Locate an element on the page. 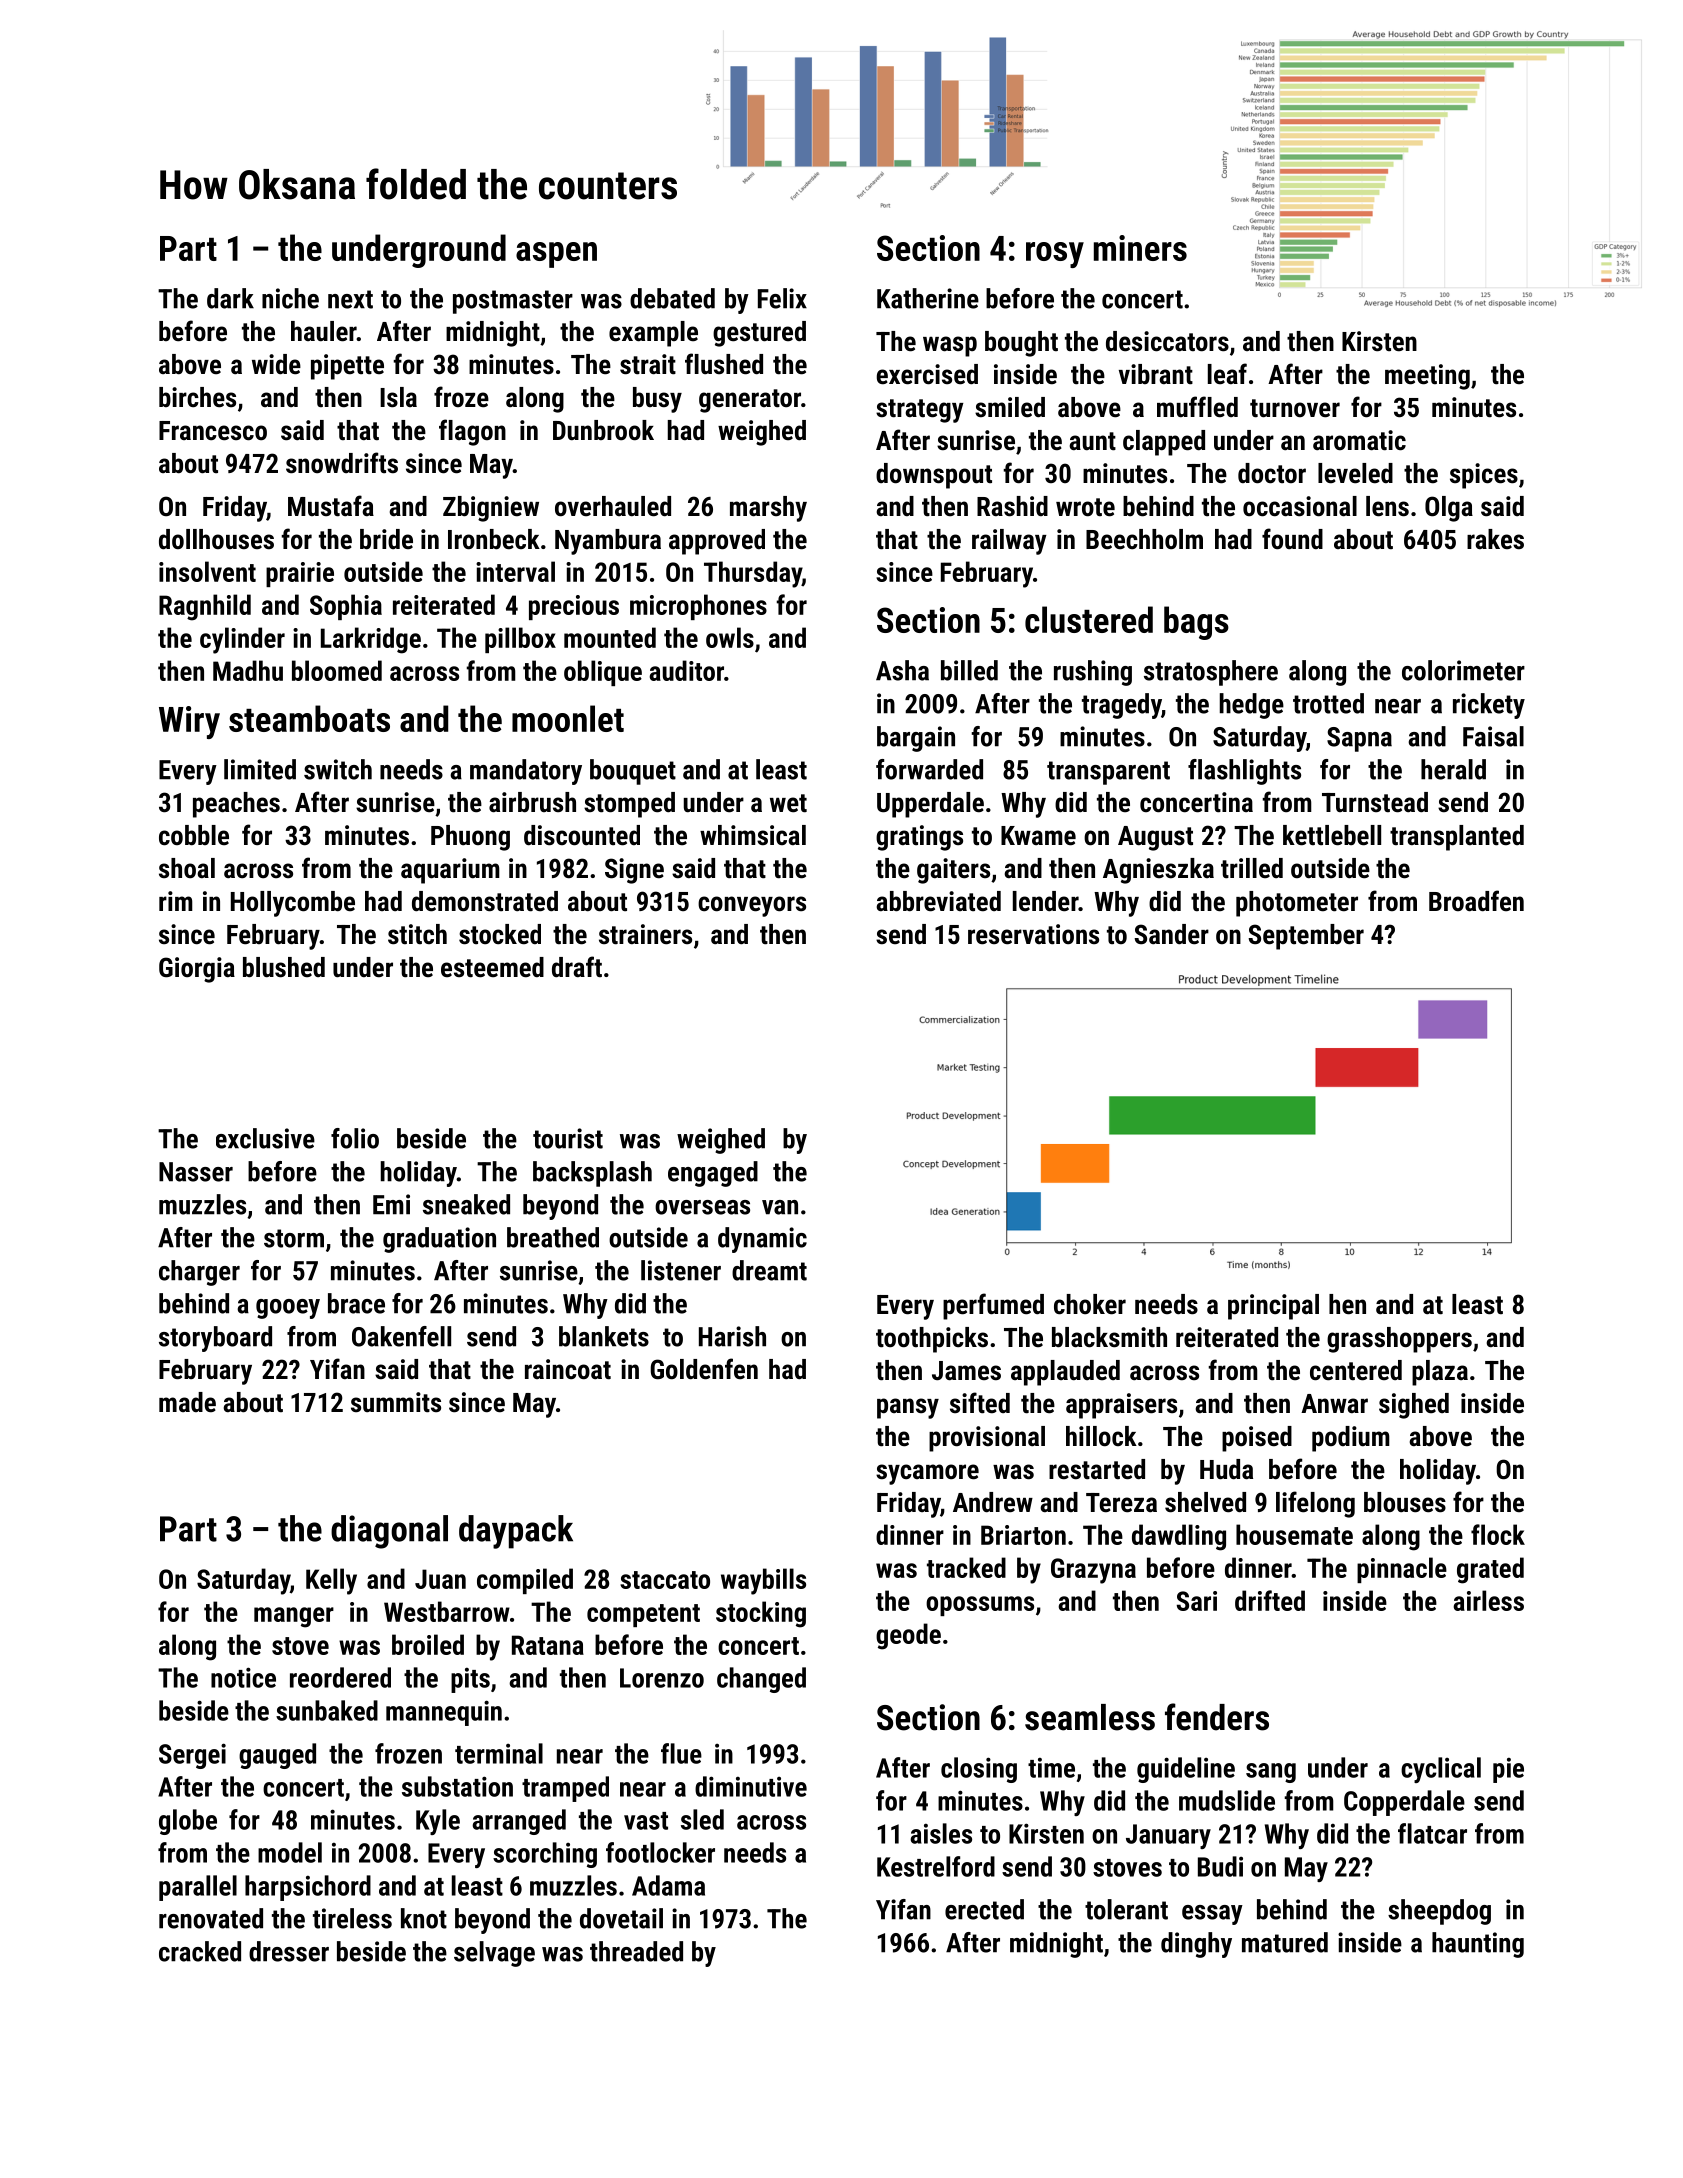  exercised is located at coordinates (927, 374).
